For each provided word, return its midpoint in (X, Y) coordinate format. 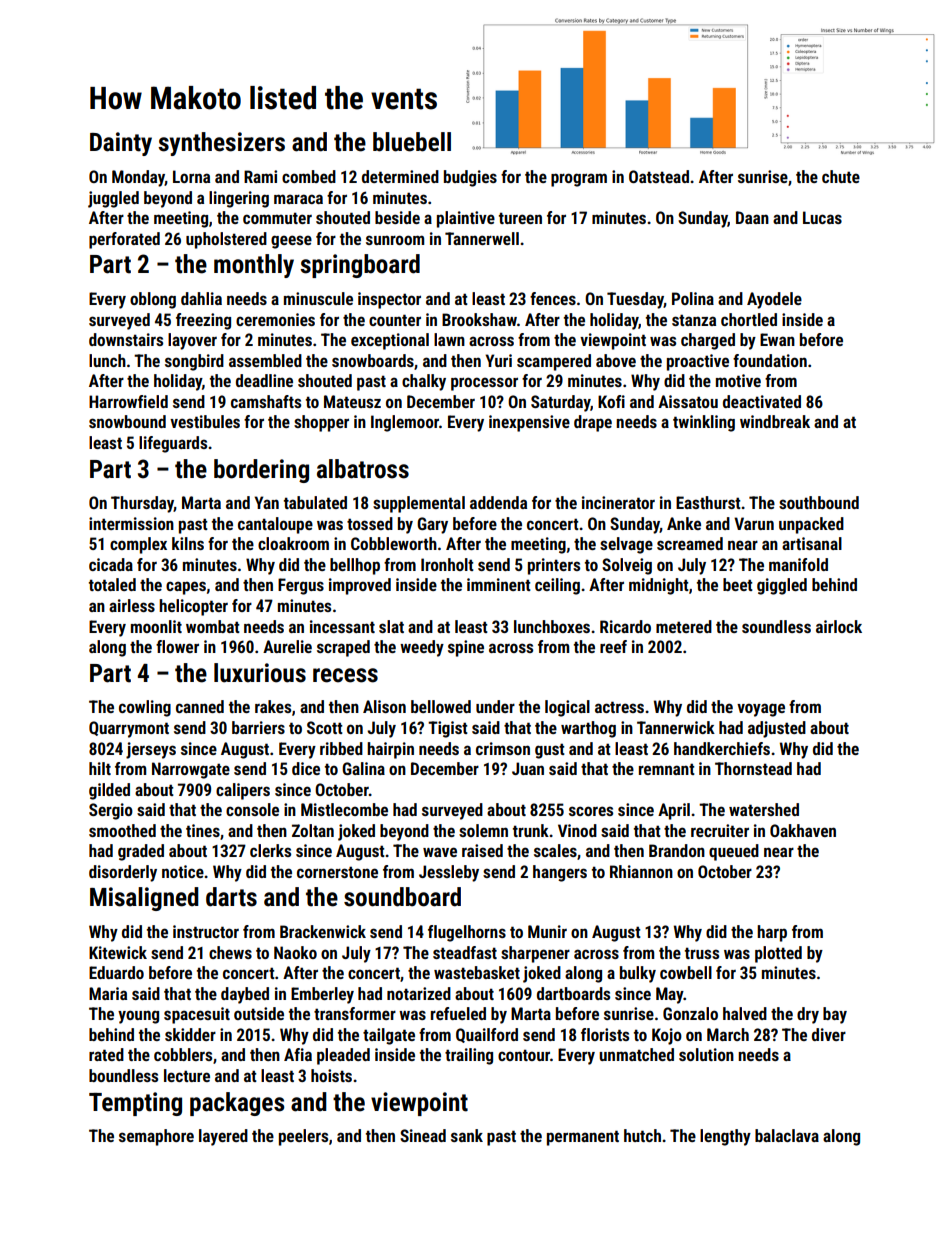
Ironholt (447, 564)
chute (841, 176)
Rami (260, 176)
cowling (145, 708)
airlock (839, 626)
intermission (131, 523)
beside (397, 217)
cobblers (183, 1054)
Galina (363, 768)
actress (619, 707)
